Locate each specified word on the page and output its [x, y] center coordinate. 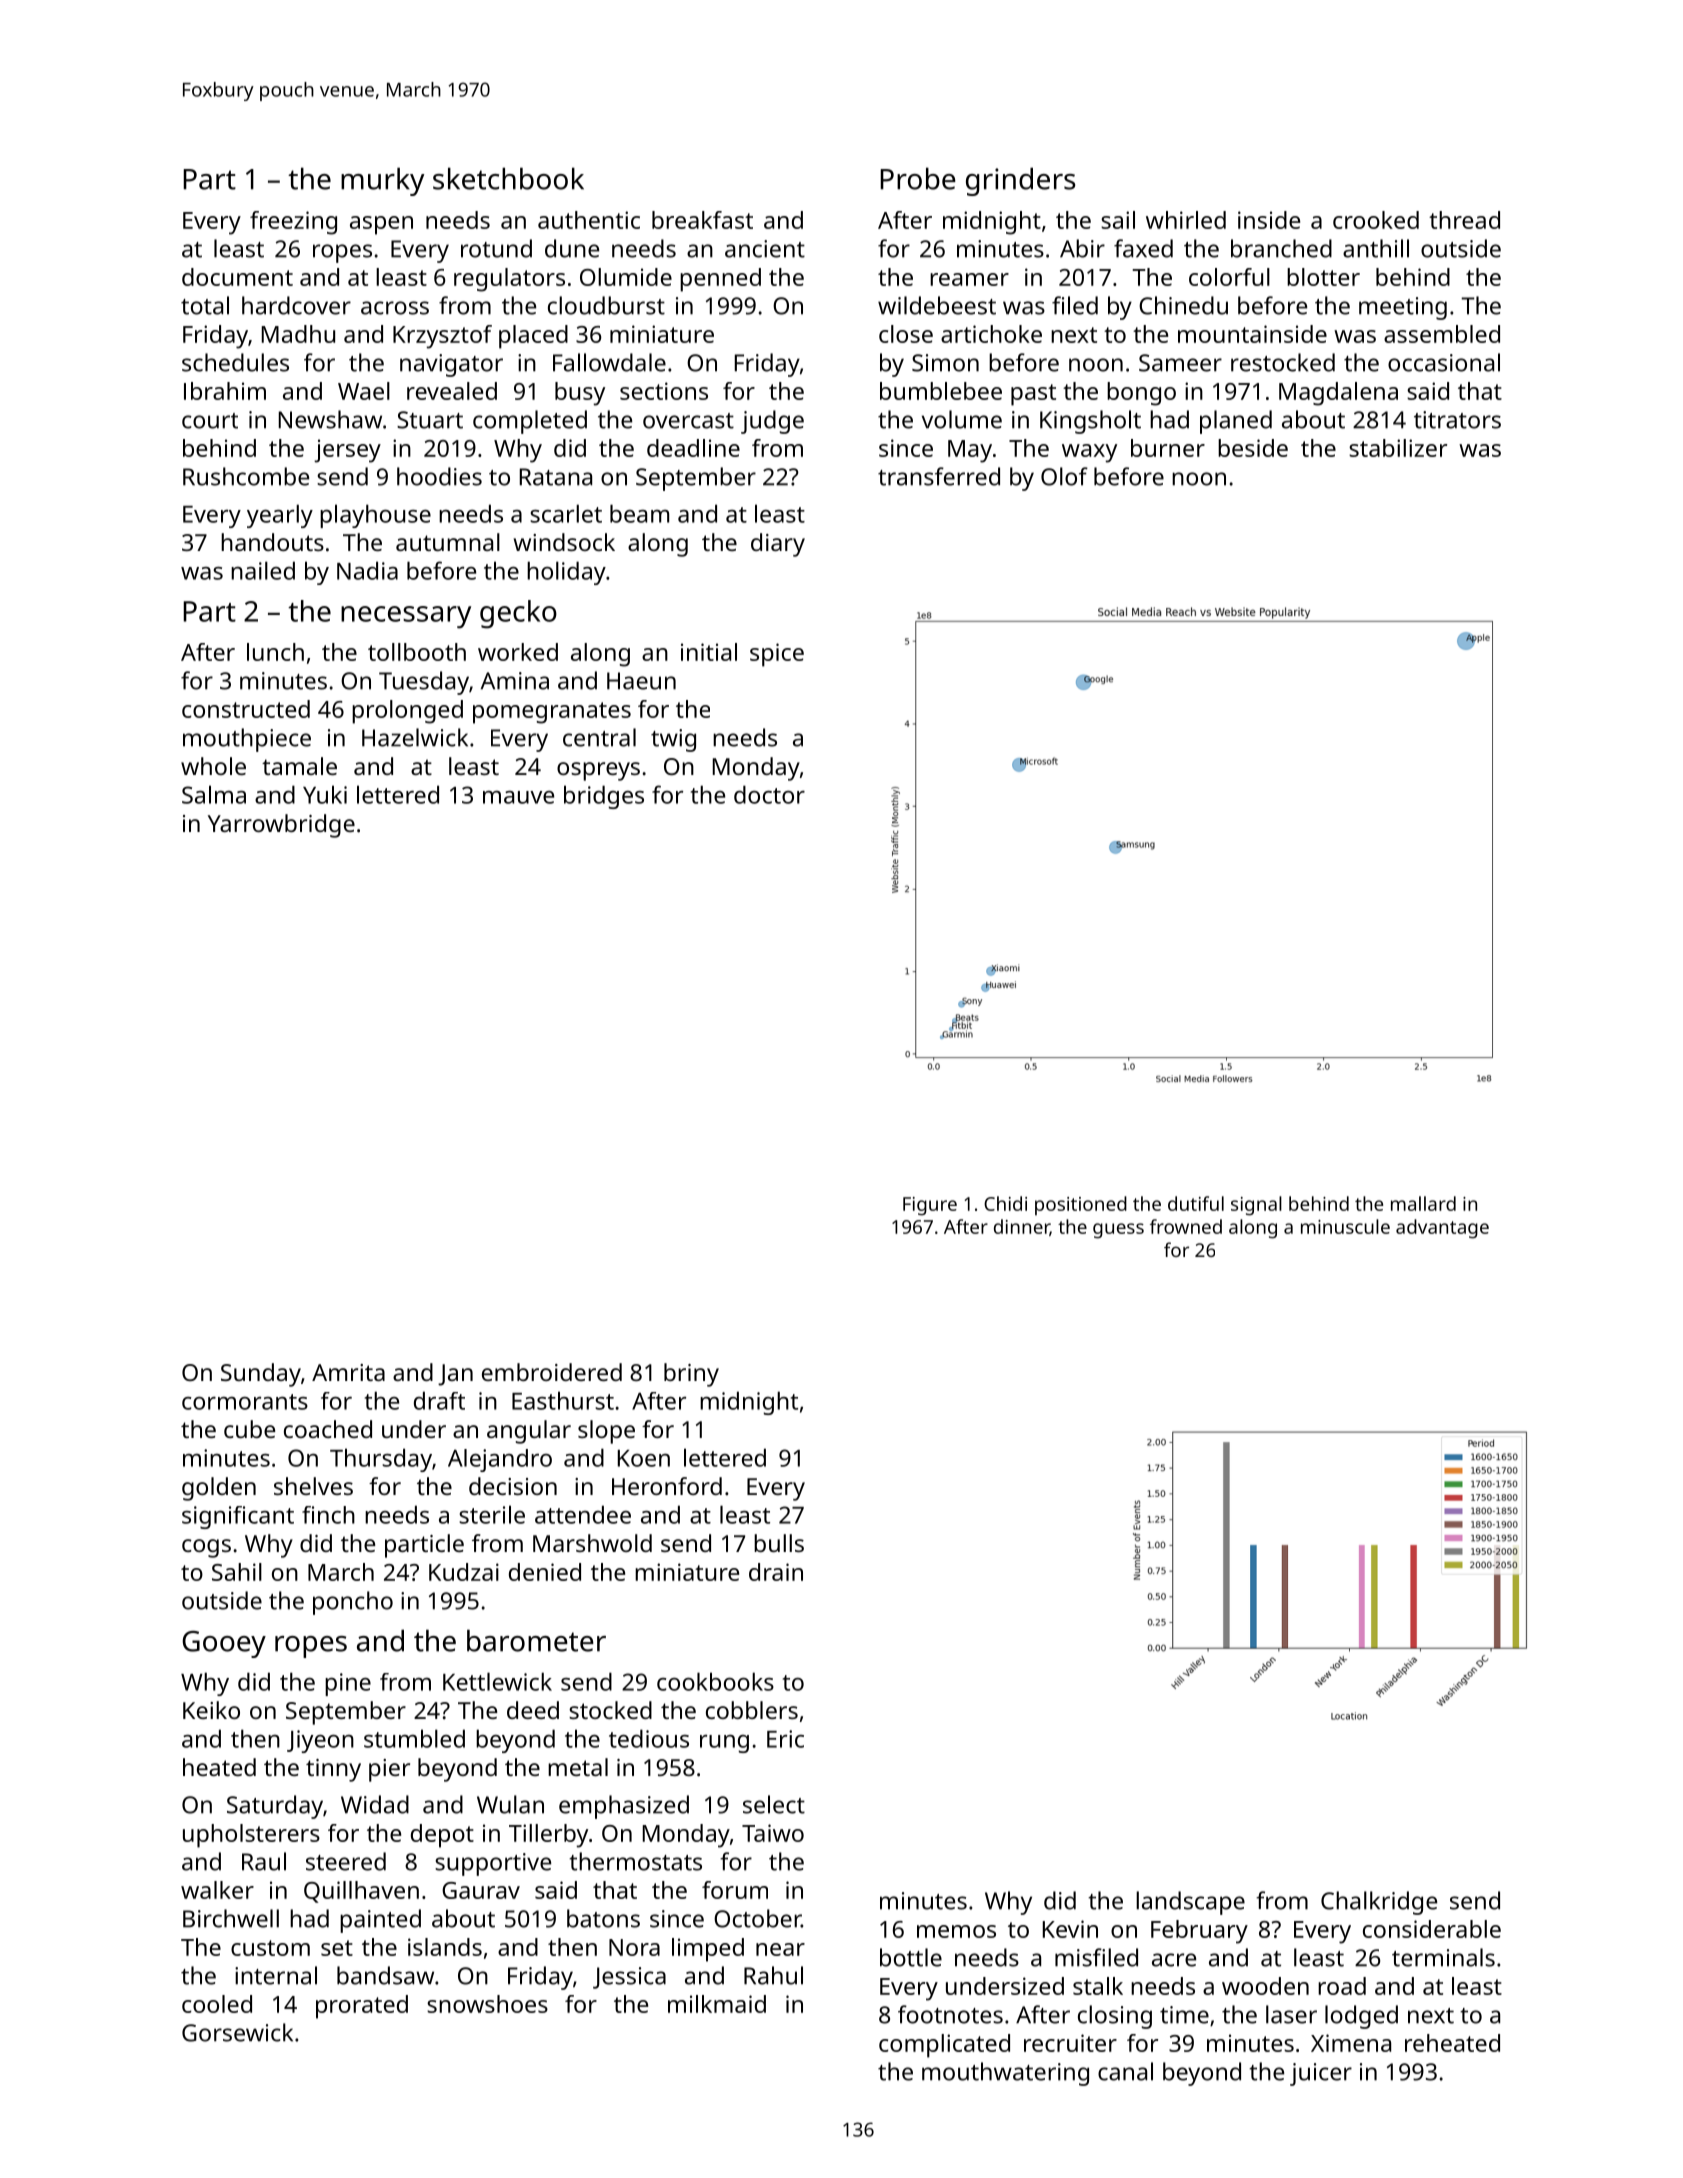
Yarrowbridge [281, 826]
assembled [1442, 334]
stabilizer [1398, 448]
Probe [918, 178]
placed [533, 337]
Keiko [211, 1710]
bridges [604, 797]
